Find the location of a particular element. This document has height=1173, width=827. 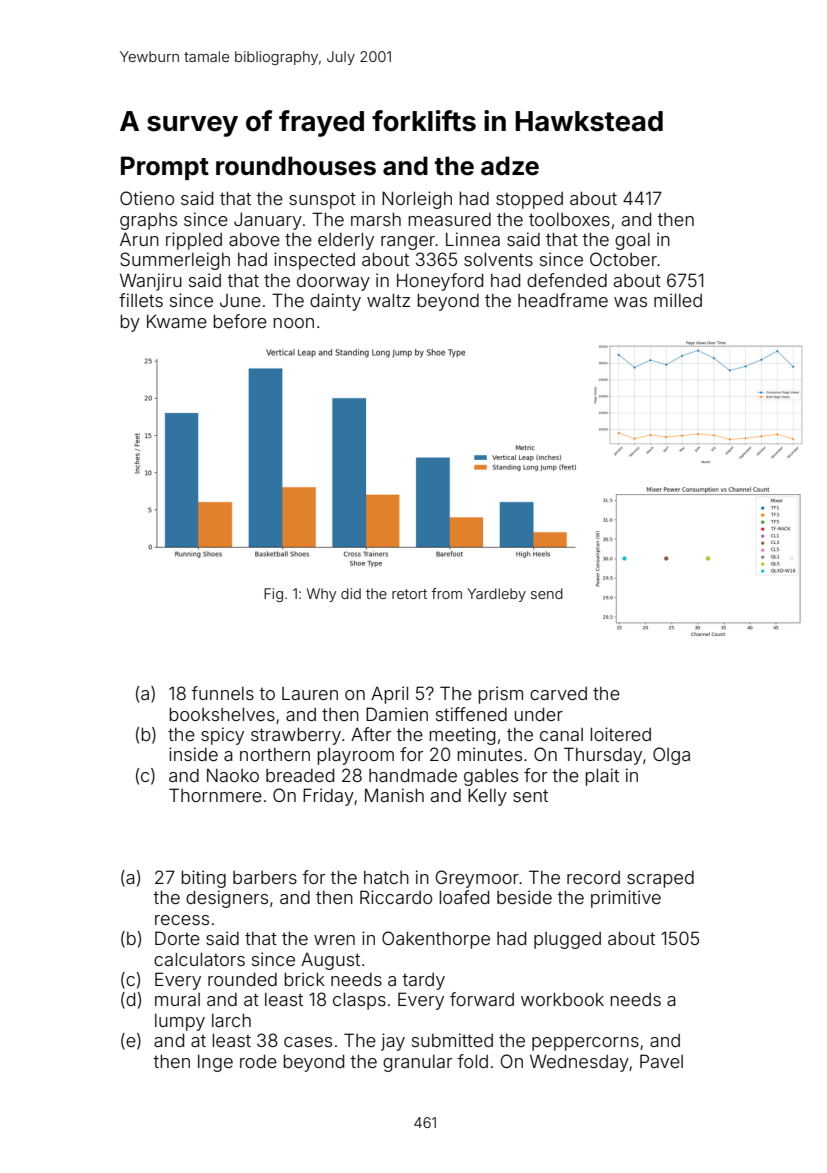

stopped is located at coordinates (529, 200).
